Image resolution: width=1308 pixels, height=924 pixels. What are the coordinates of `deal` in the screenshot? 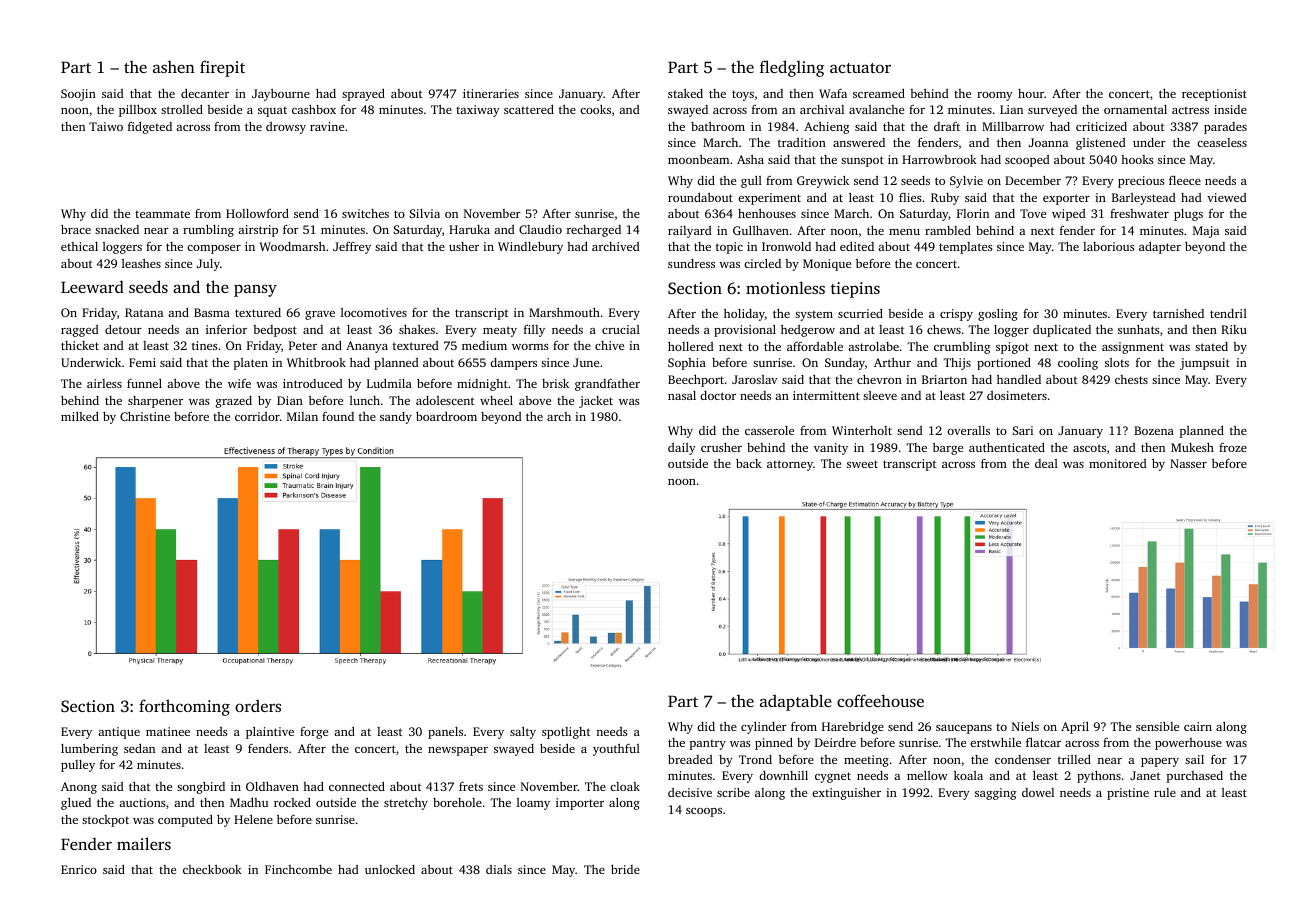 It's located at (1046, 463).
